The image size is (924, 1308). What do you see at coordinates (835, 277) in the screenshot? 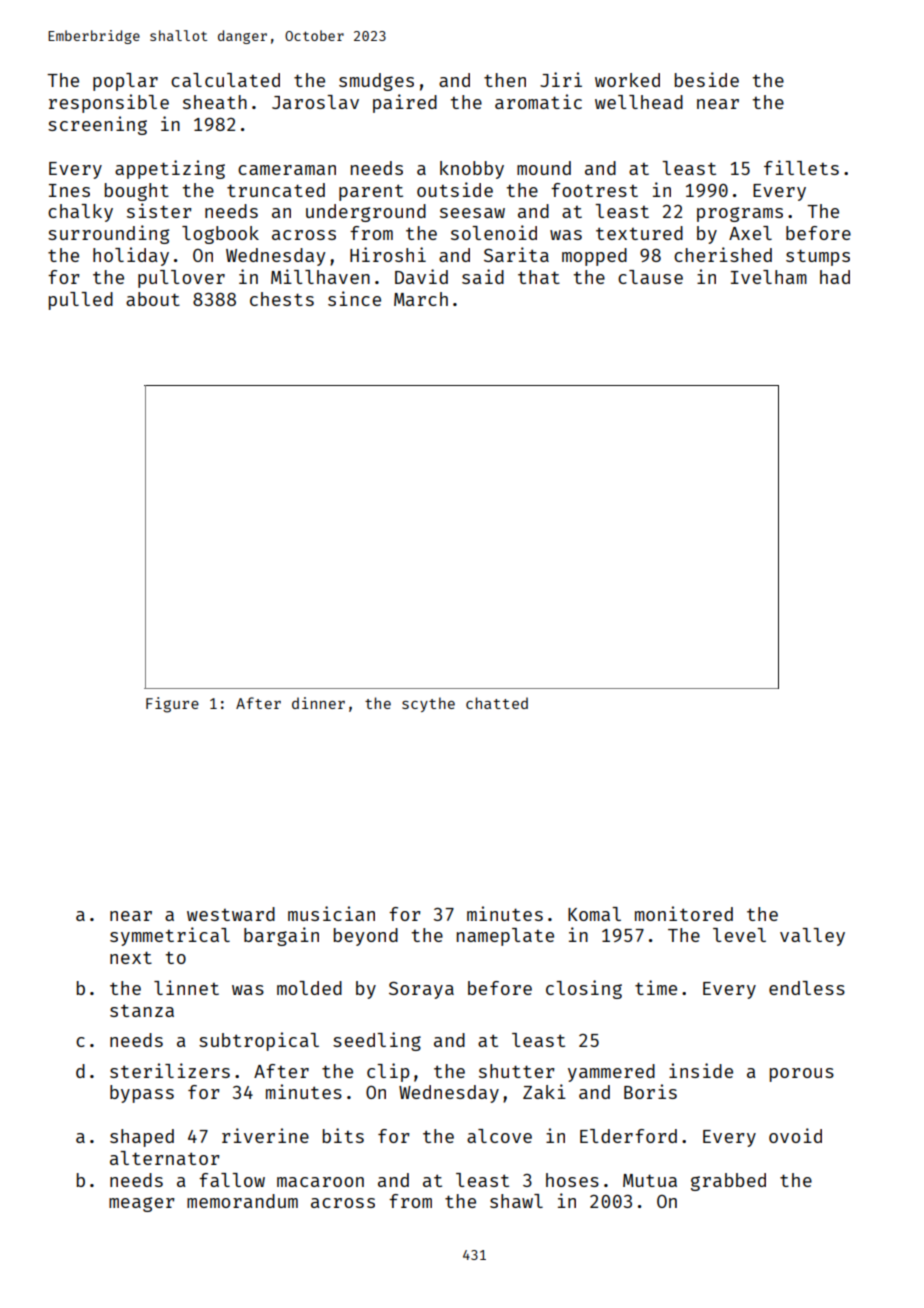
I see `had` at bounding box center [835, 277].
